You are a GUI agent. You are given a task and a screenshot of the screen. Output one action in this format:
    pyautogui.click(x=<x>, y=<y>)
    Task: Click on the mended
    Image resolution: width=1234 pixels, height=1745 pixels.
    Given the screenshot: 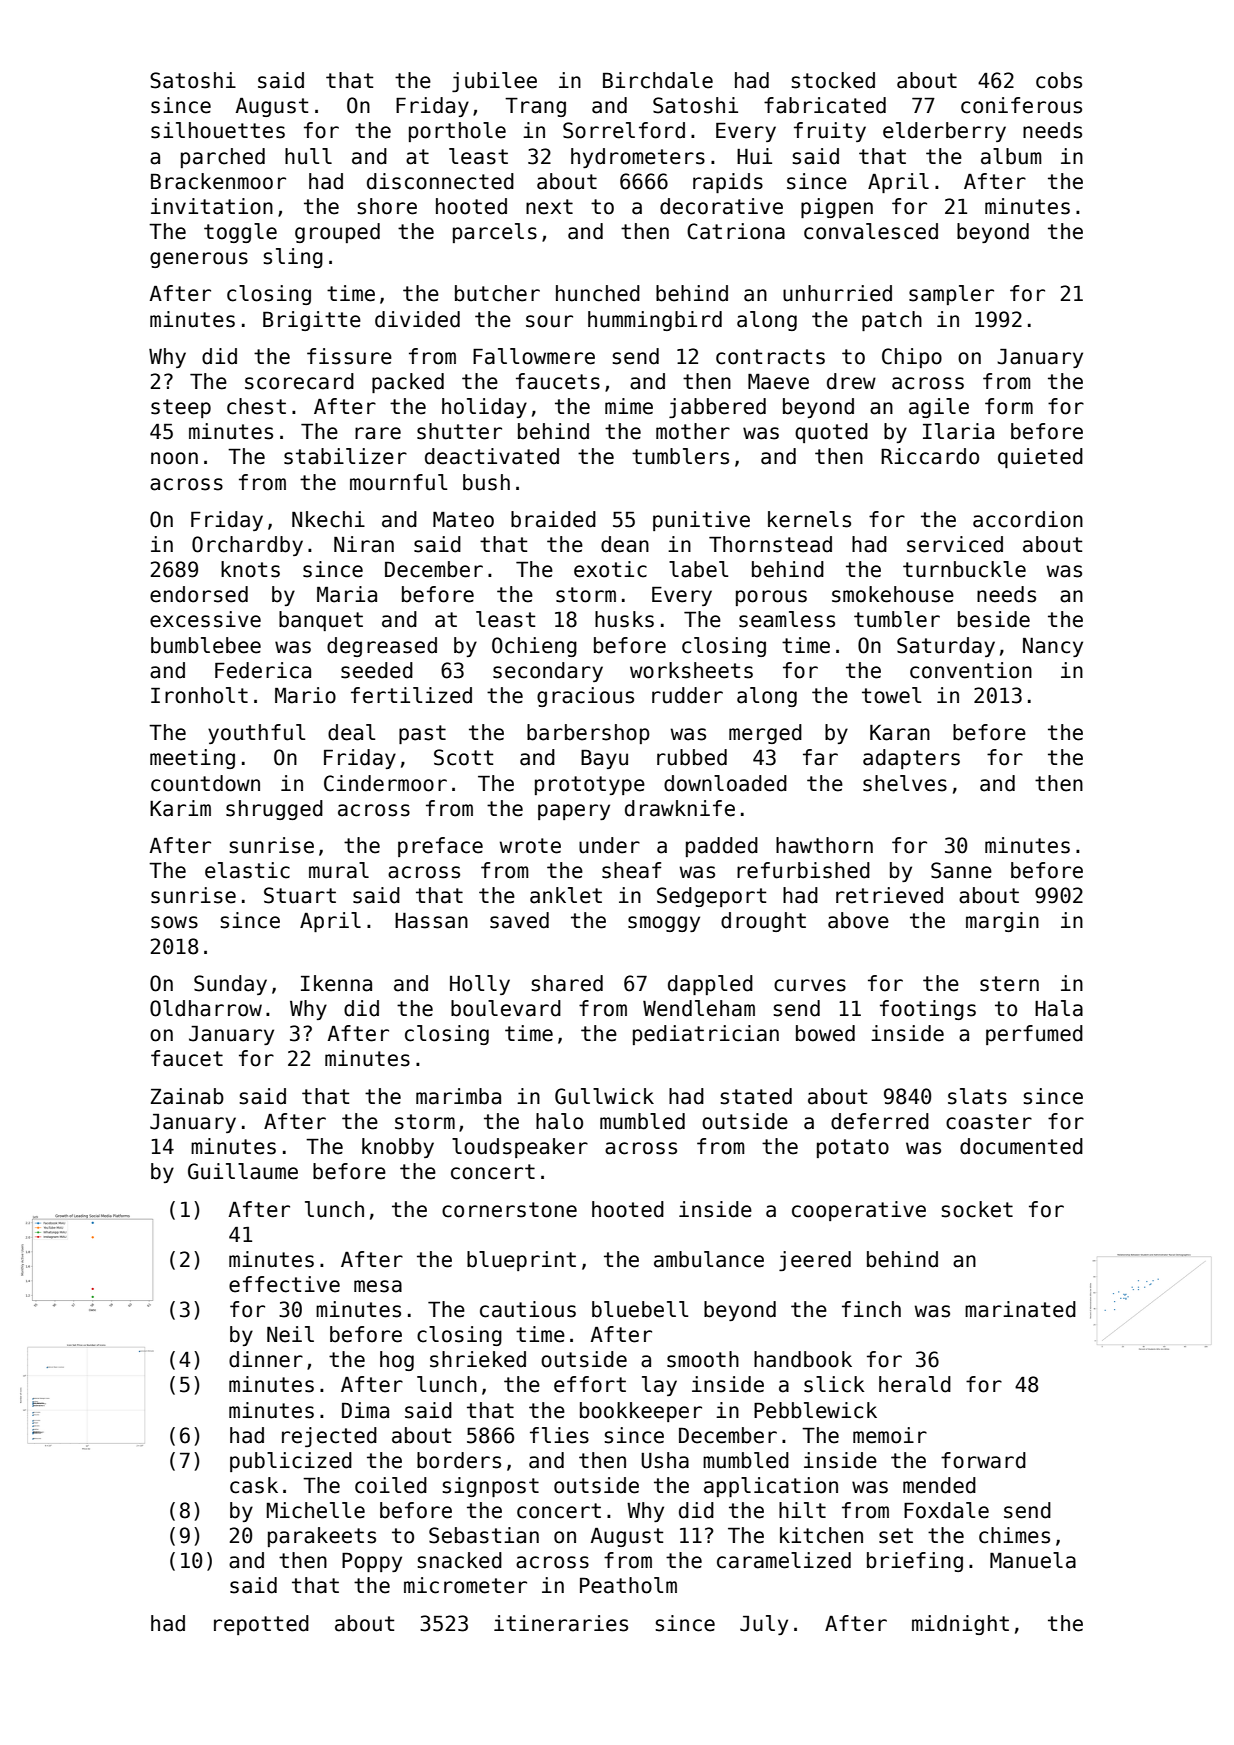 What is the action you would take?
    pyautogui.click(x=939, y=1485)
